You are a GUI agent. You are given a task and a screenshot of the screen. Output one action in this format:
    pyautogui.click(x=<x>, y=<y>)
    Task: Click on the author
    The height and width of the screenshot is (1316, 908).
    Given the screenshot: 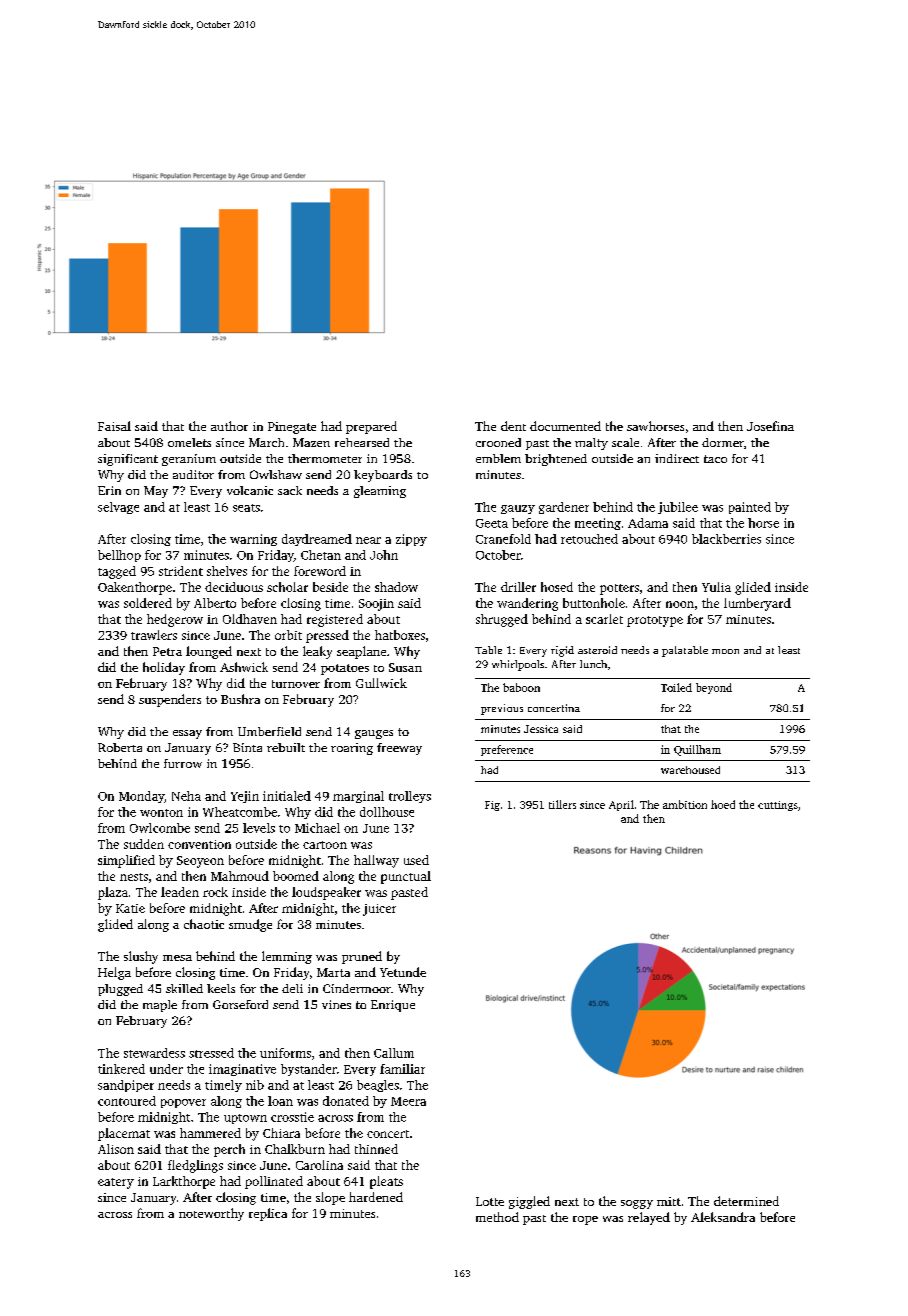 What is the action you would take?
    pyautogui.click(x=229, y=426)
